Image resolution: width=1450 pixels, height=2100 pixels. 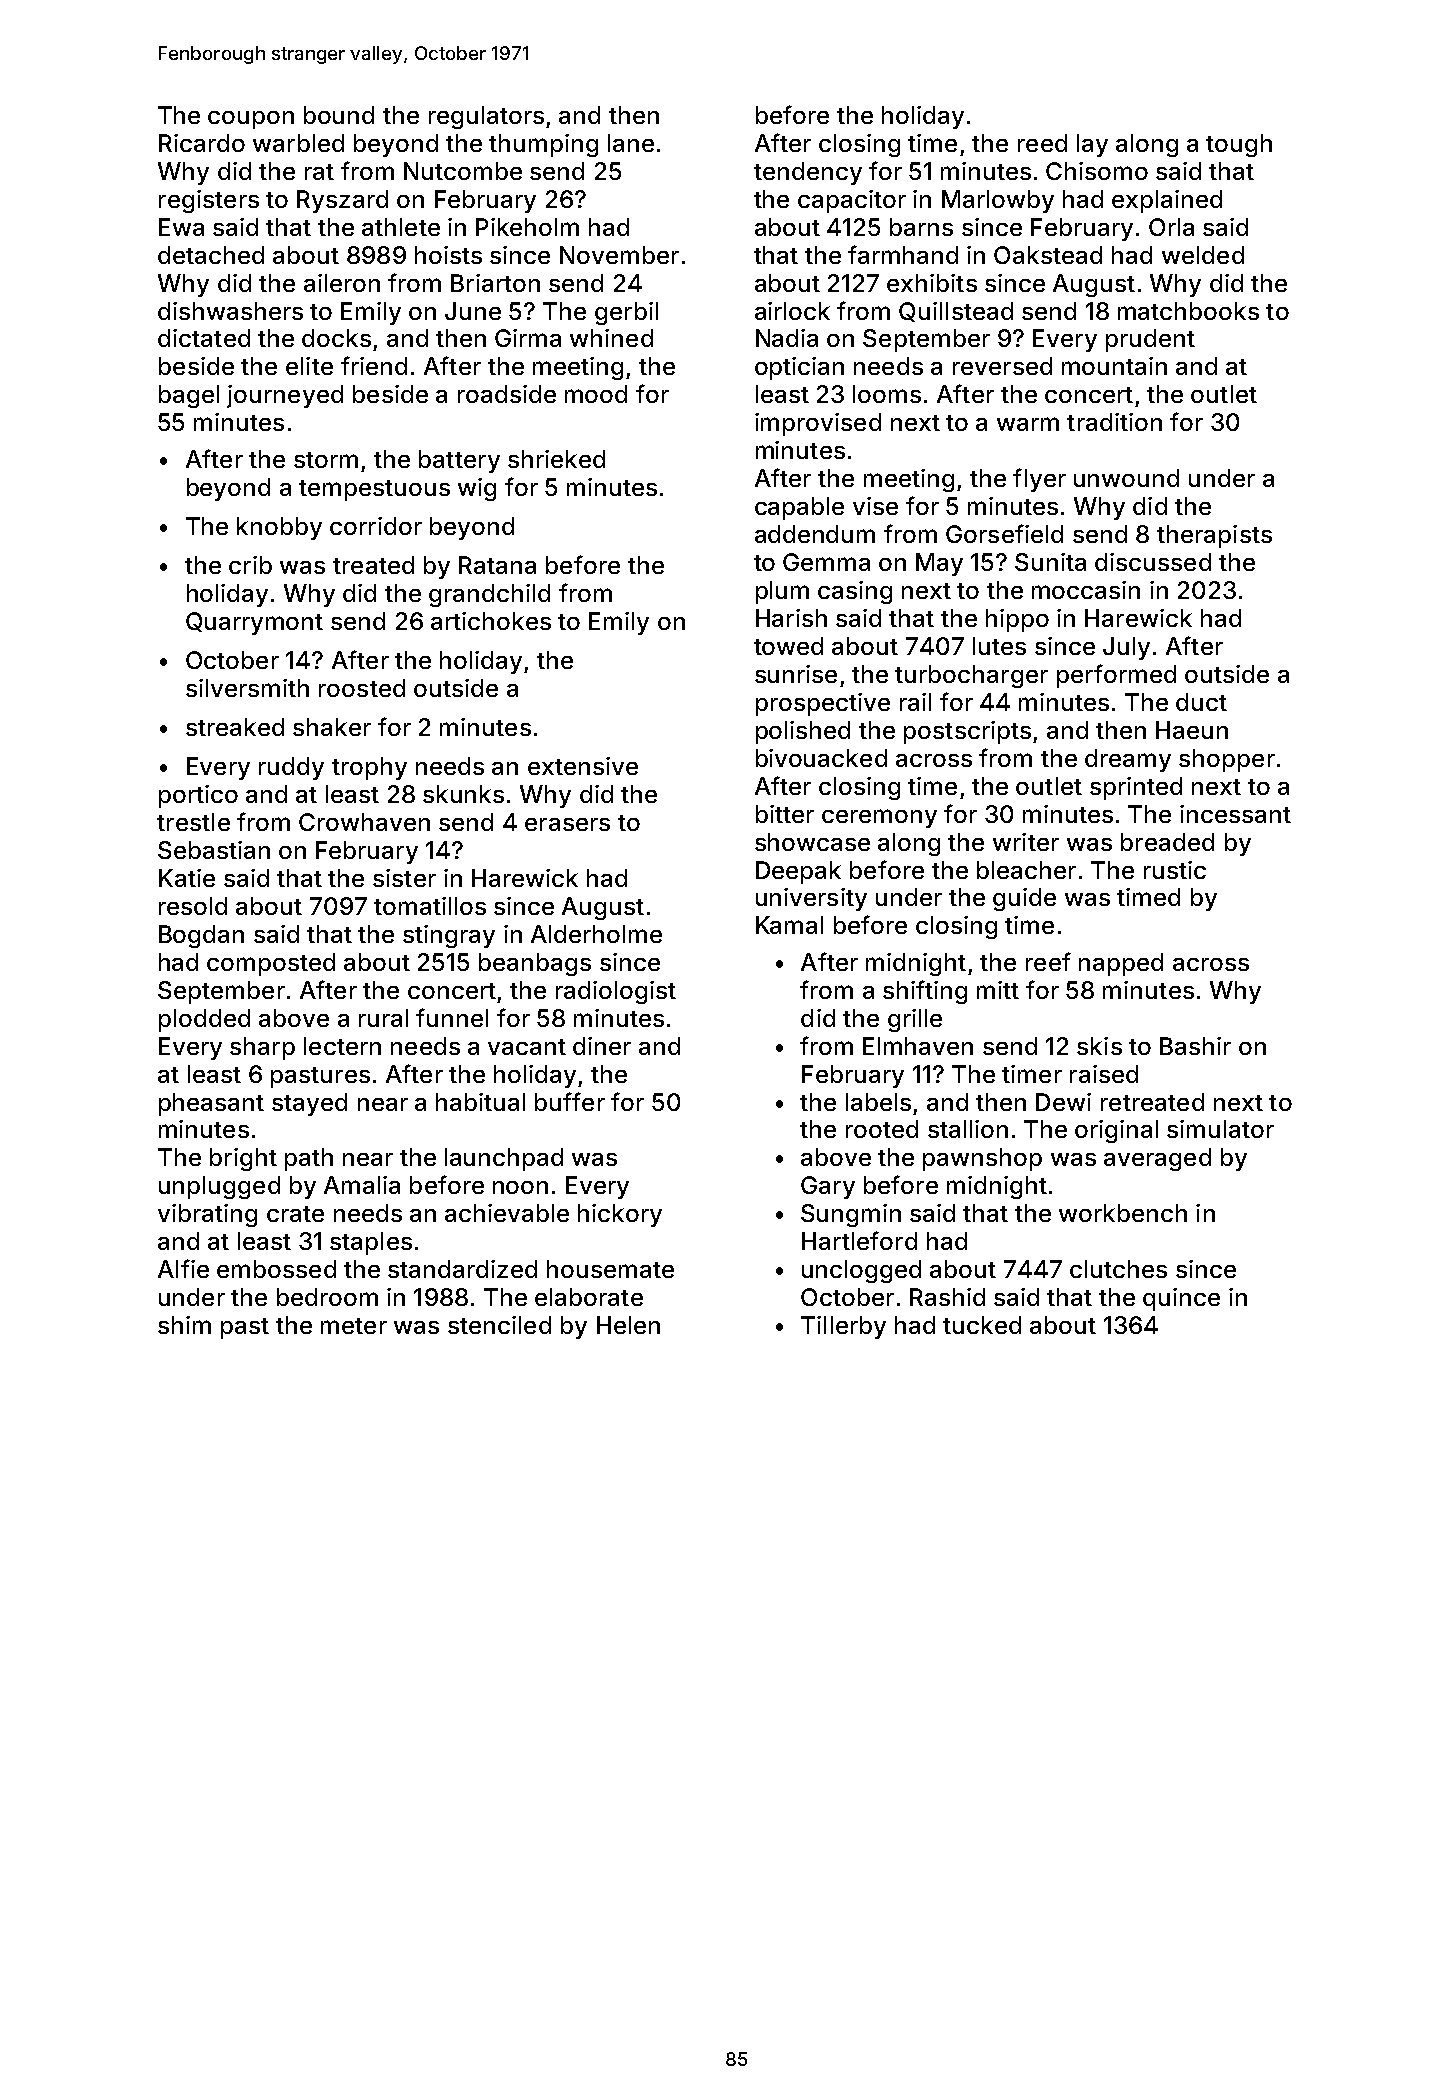 I want to click on pheasant, so click(x=211, y=1104).
